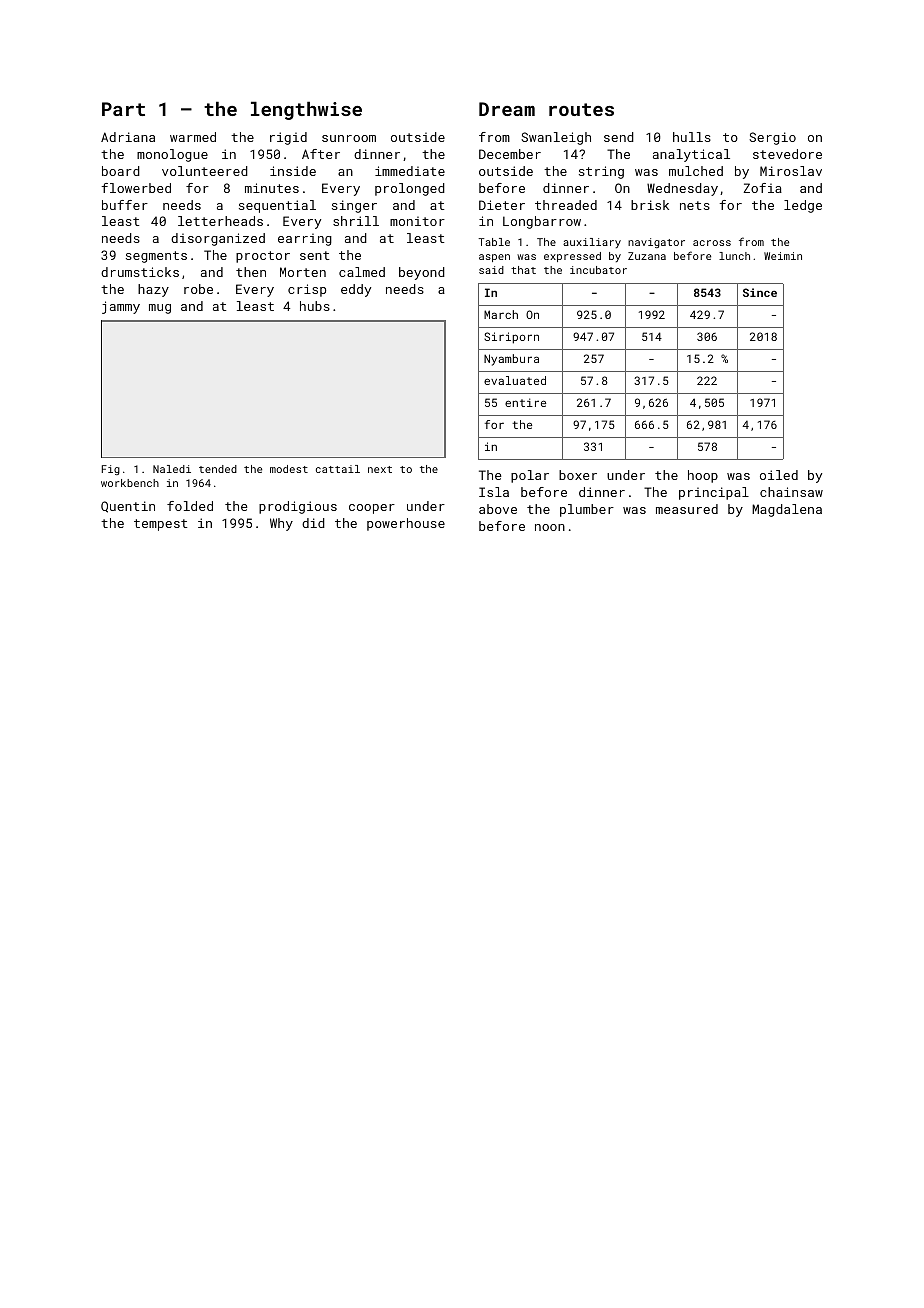 This screenshot has height=1308, width=924. What do you see at coordinates (581, 109) in the screenshot?
I see `routes` at bounding box center [581, 109].
